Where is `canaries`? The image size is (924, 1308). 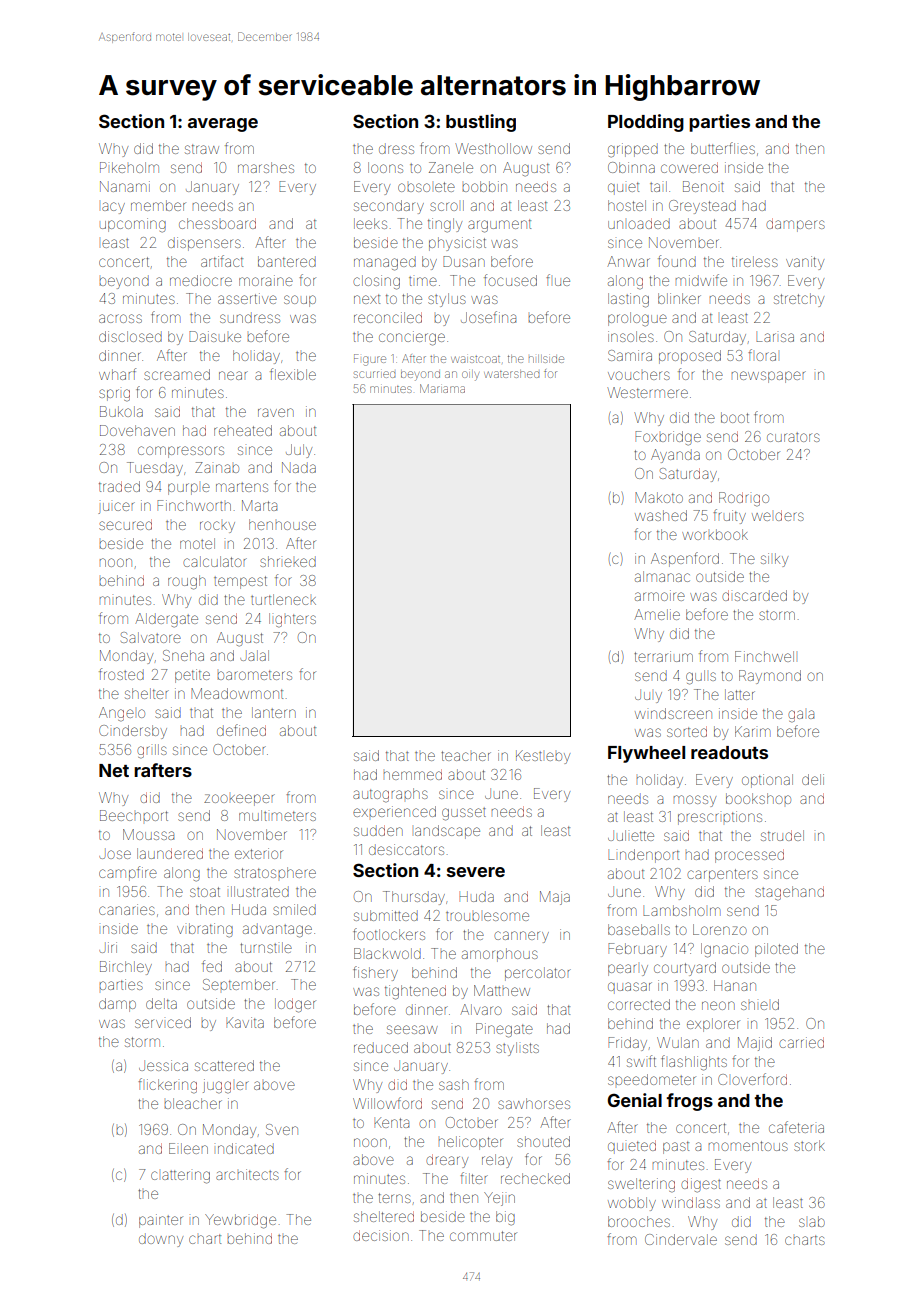 canaries is located at coordinates (127, 909).
